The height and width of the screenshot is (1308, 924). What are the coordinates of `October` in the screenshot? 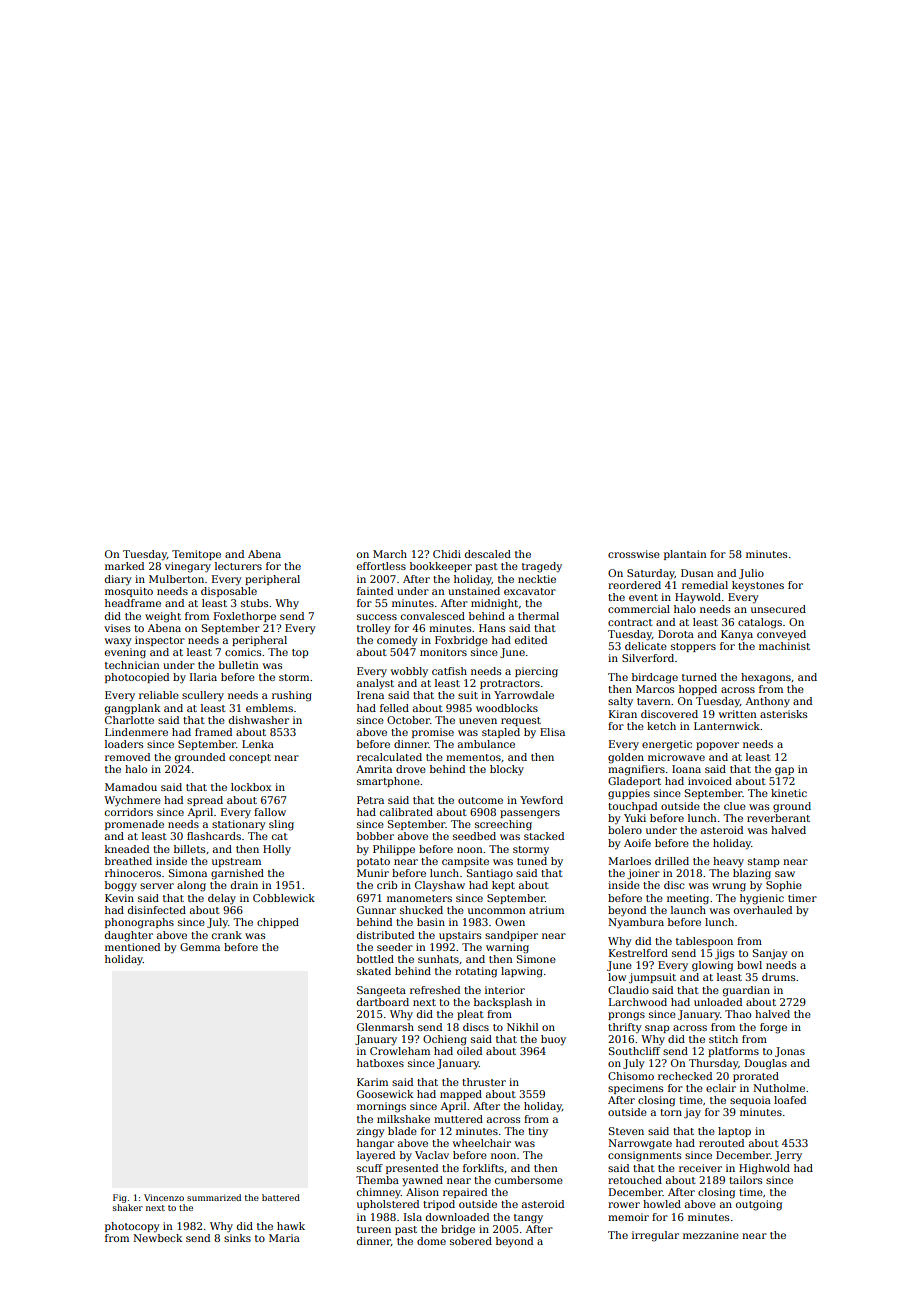 It's located at (408, 720).
